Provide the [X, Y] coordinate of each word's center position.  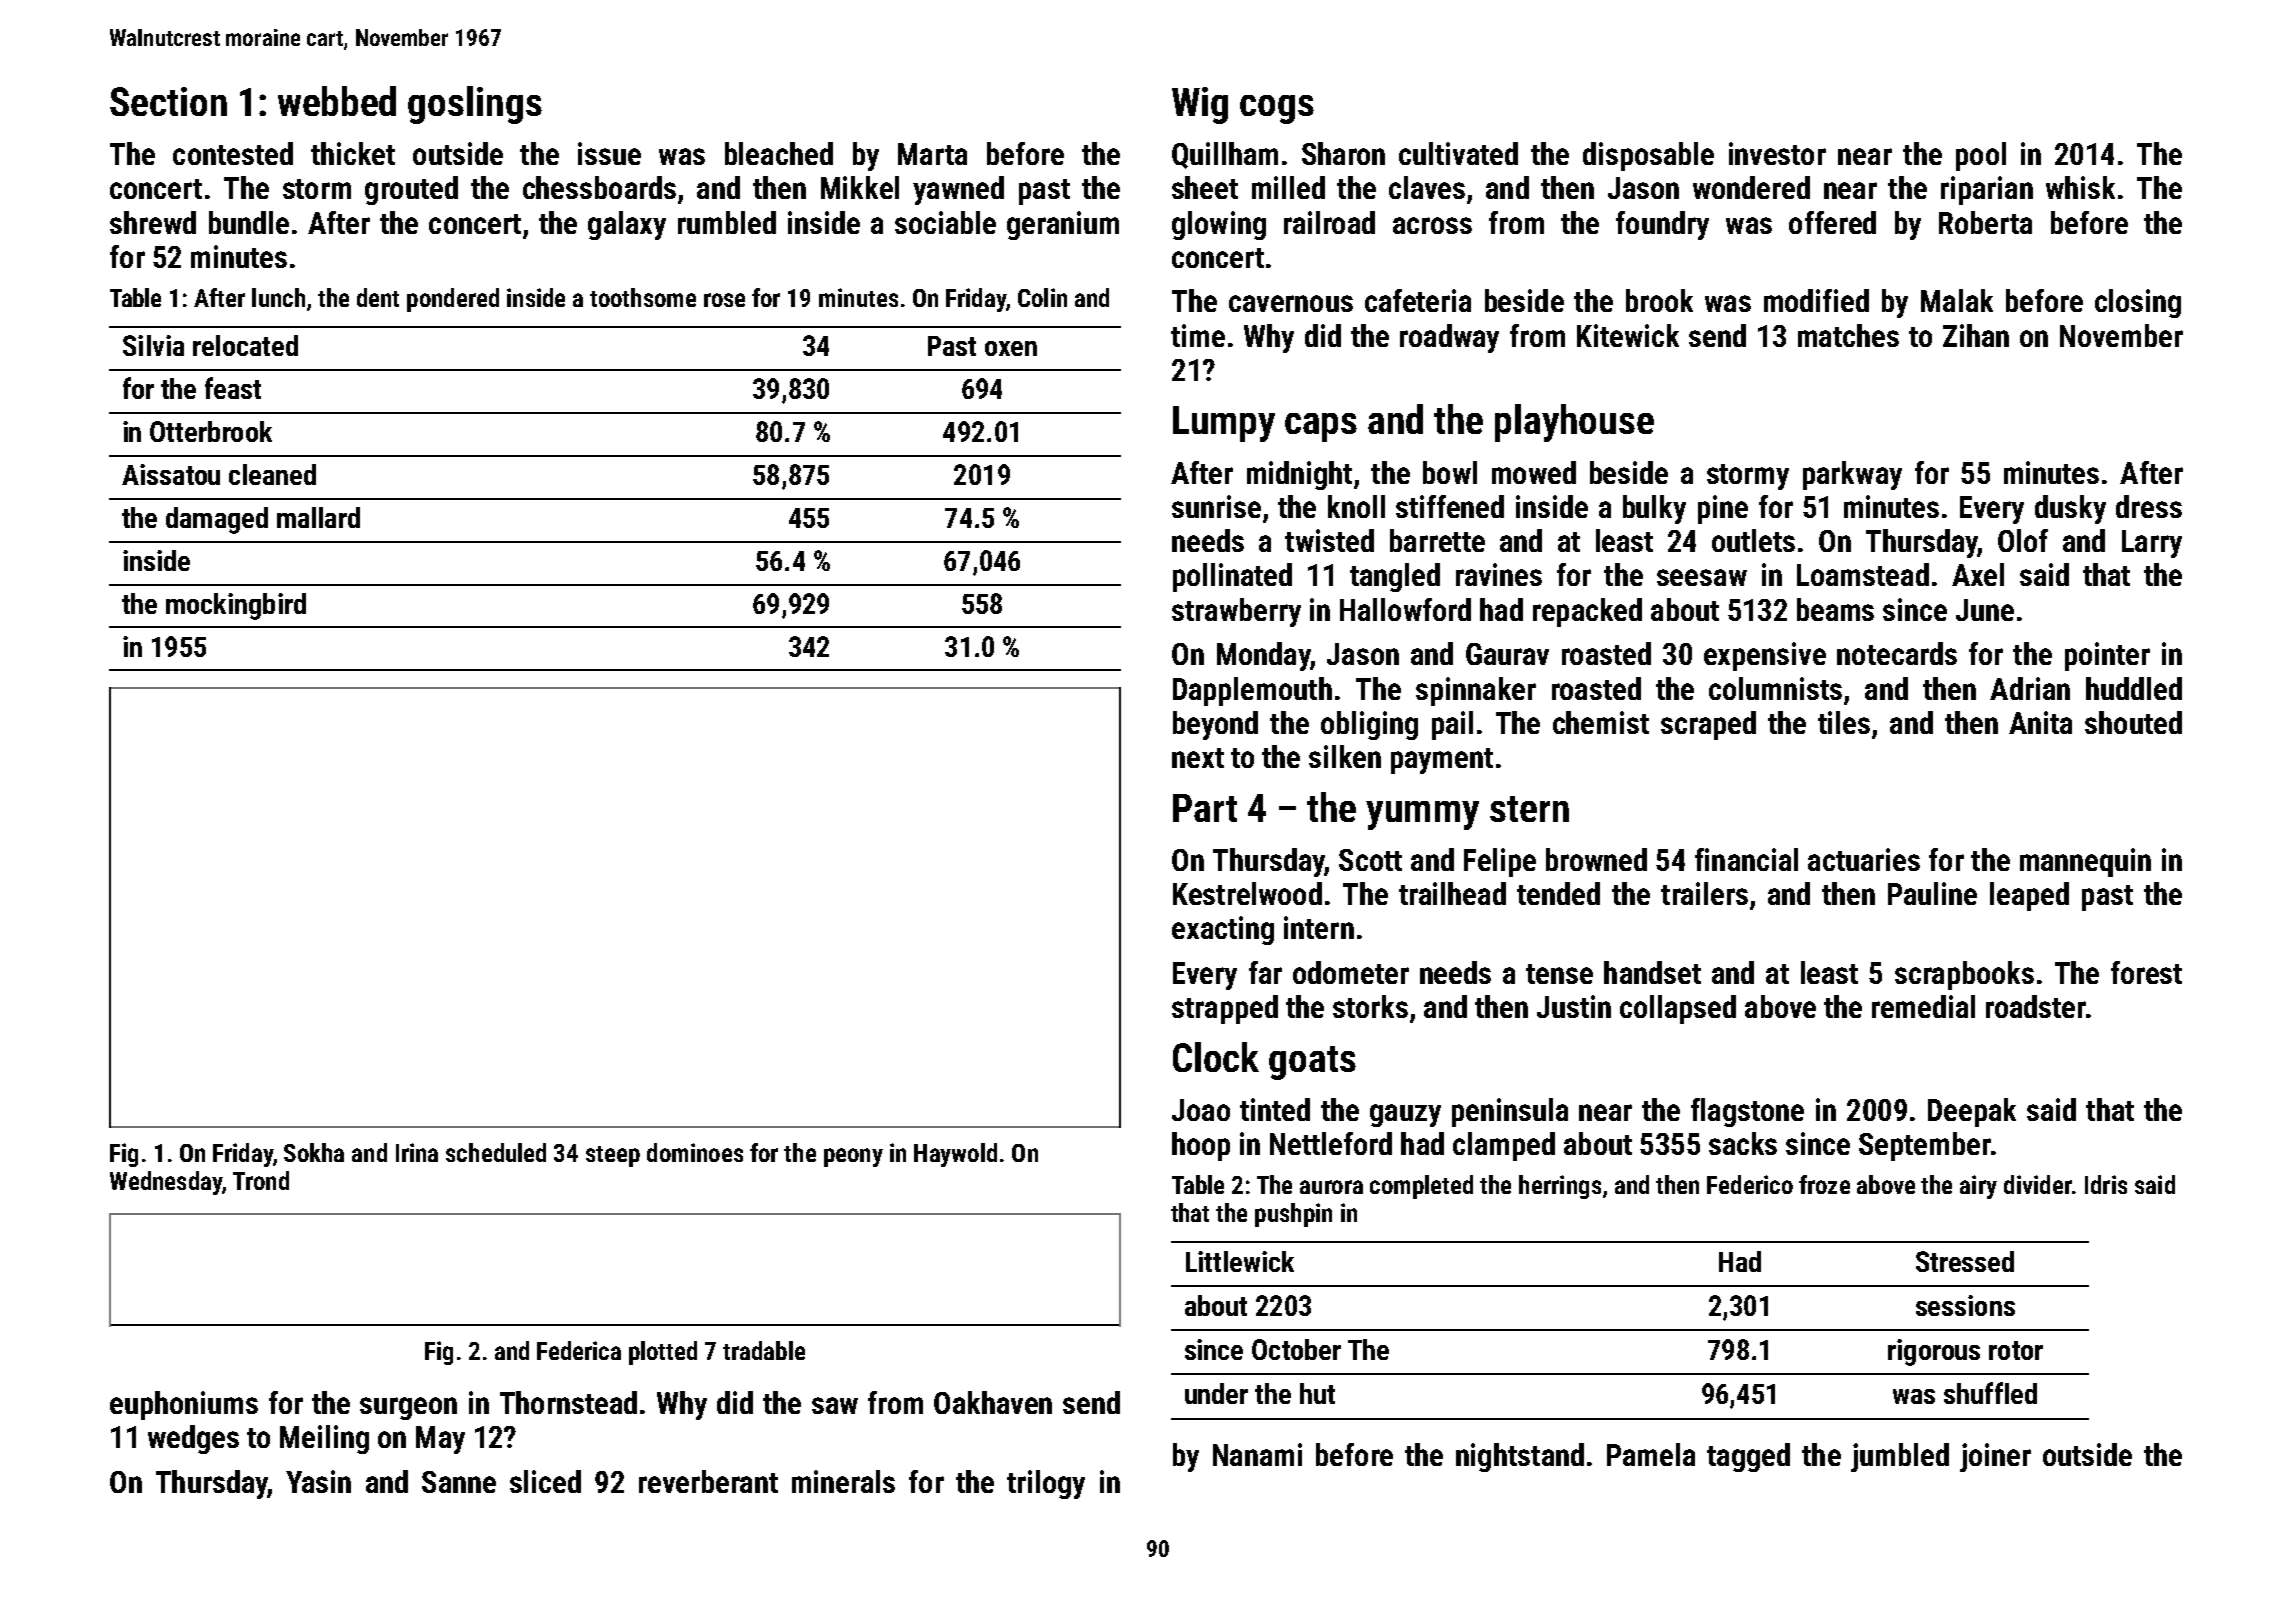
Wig [1200, 105]
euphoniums [184, 1405]
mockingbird [236, 606]
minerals [843, 1481]
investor [1777, 153]
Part [1205, 808]
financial [1746, 859]
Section [168, 101]
